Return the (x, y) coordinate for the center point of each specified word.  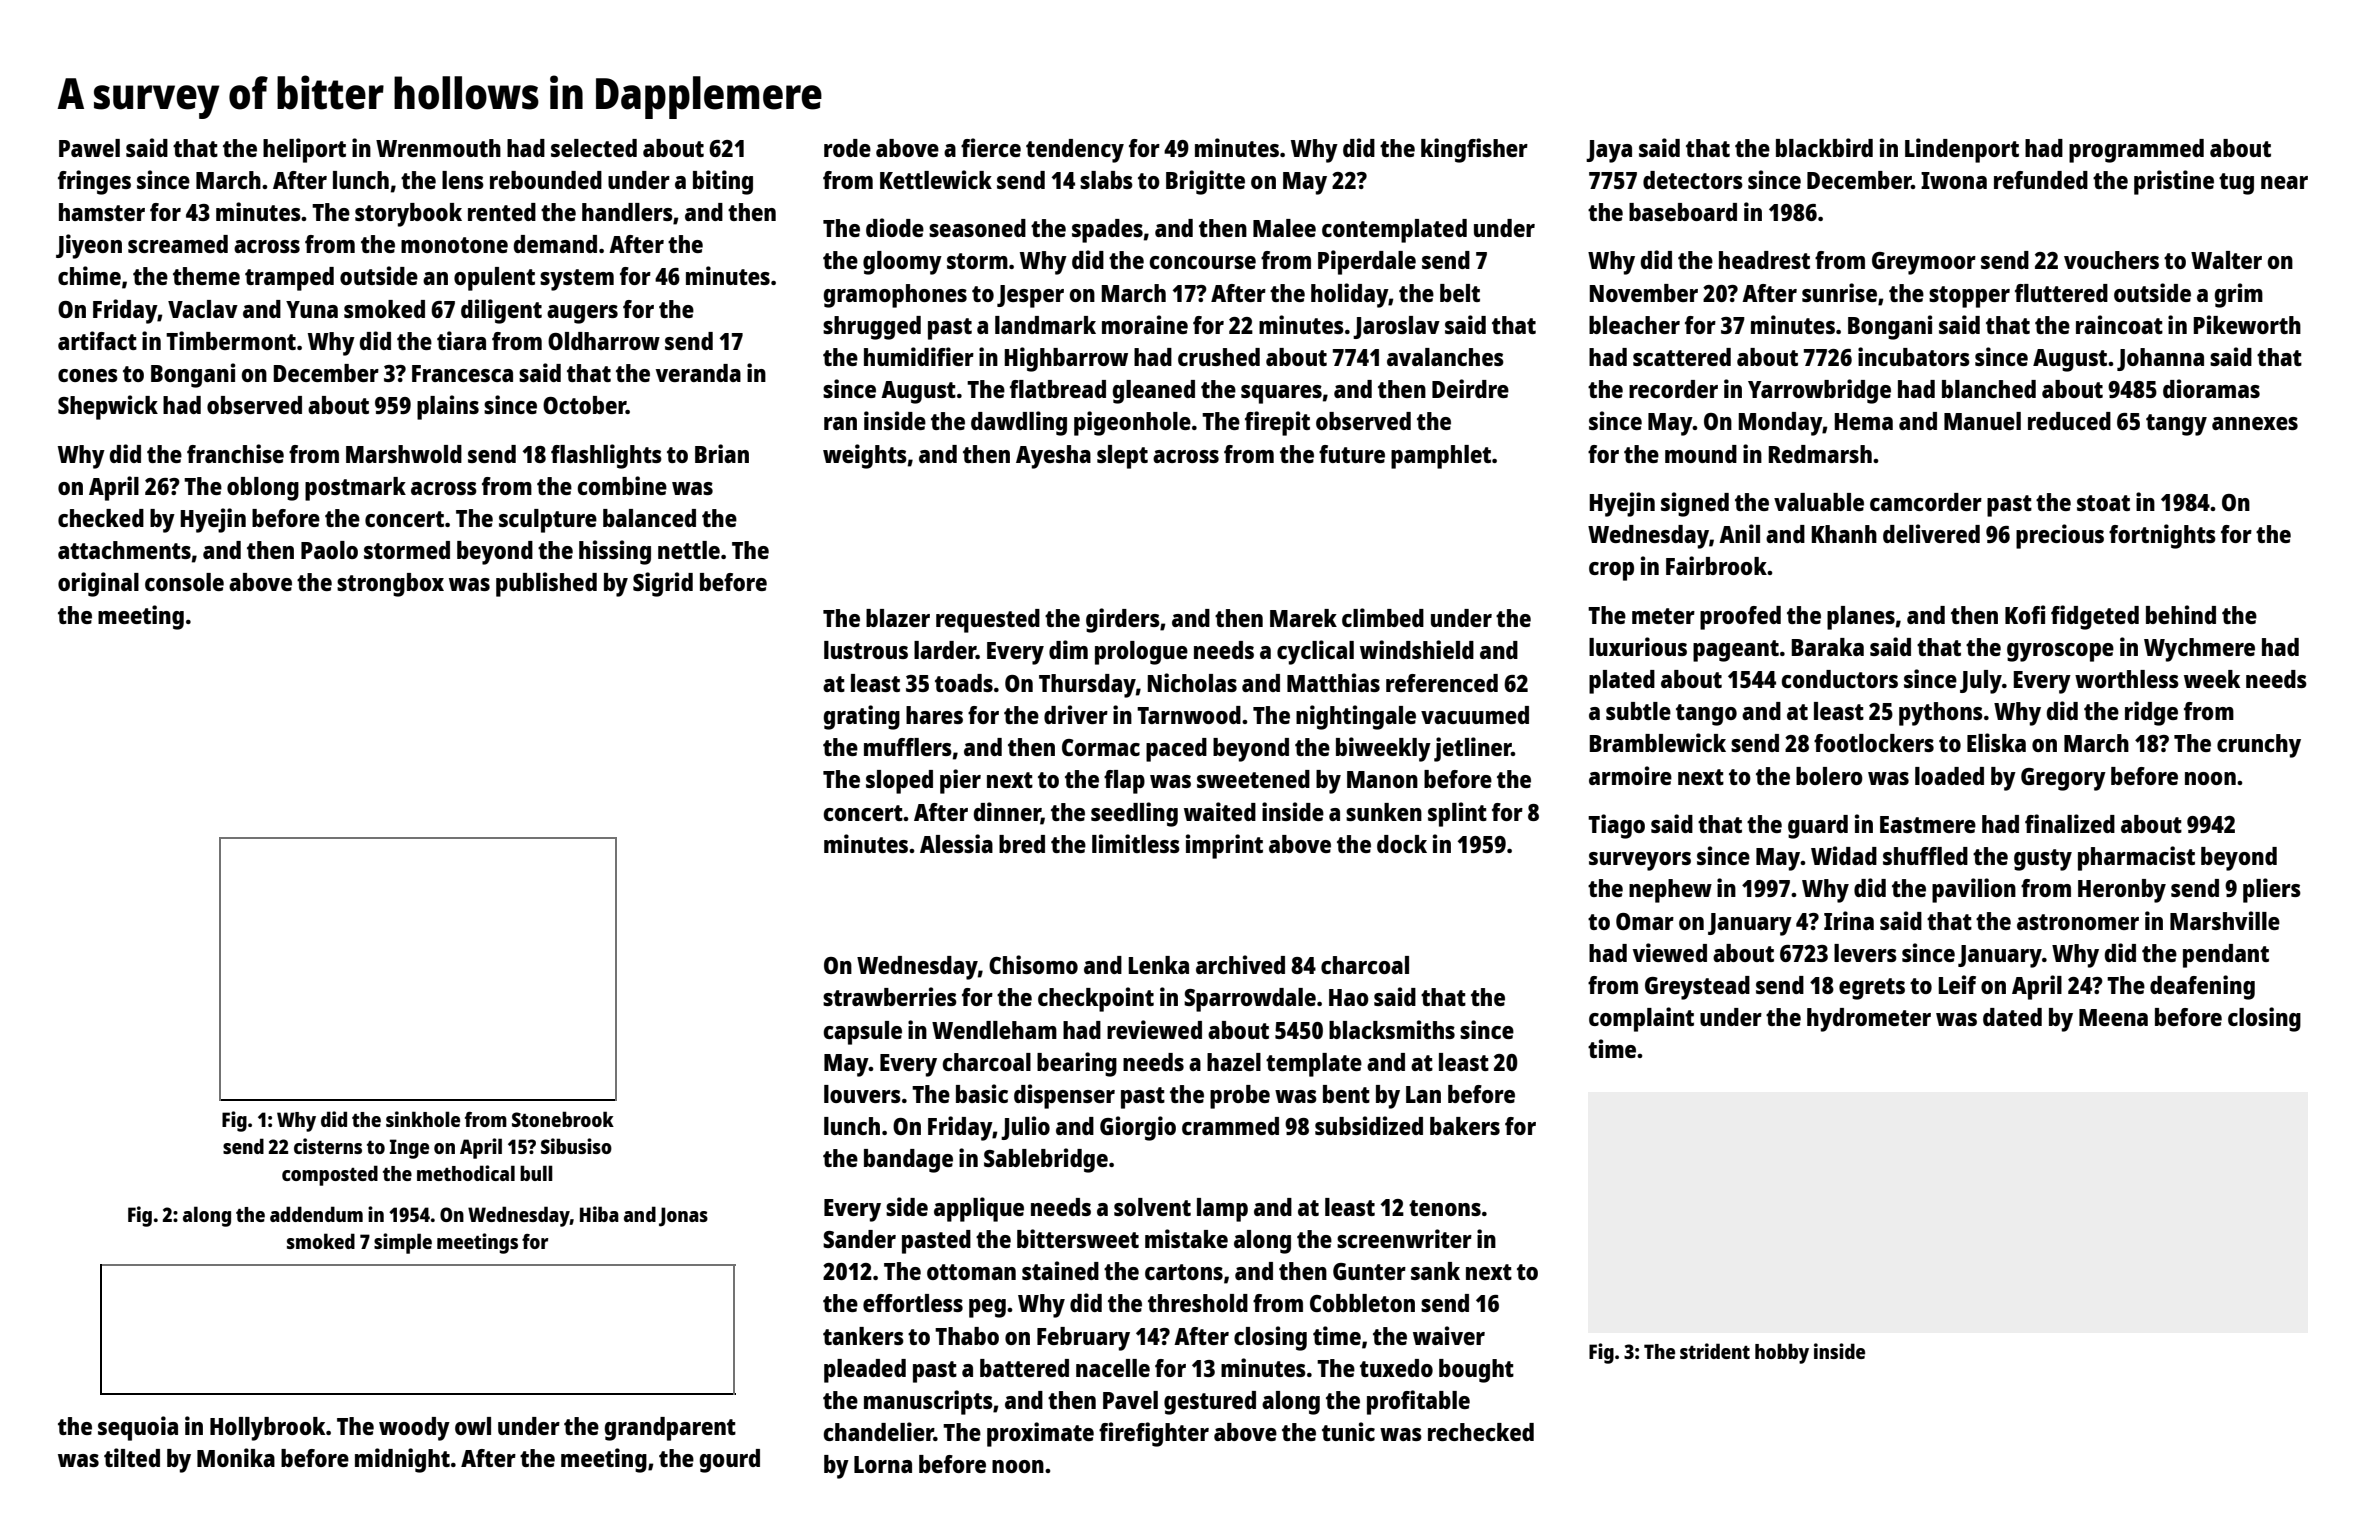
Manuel (1982, 421)
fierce (991, 147)
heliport (304, 150)
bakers (1465, 1126)
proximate (1040, 1434)
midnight (402, 1460)
